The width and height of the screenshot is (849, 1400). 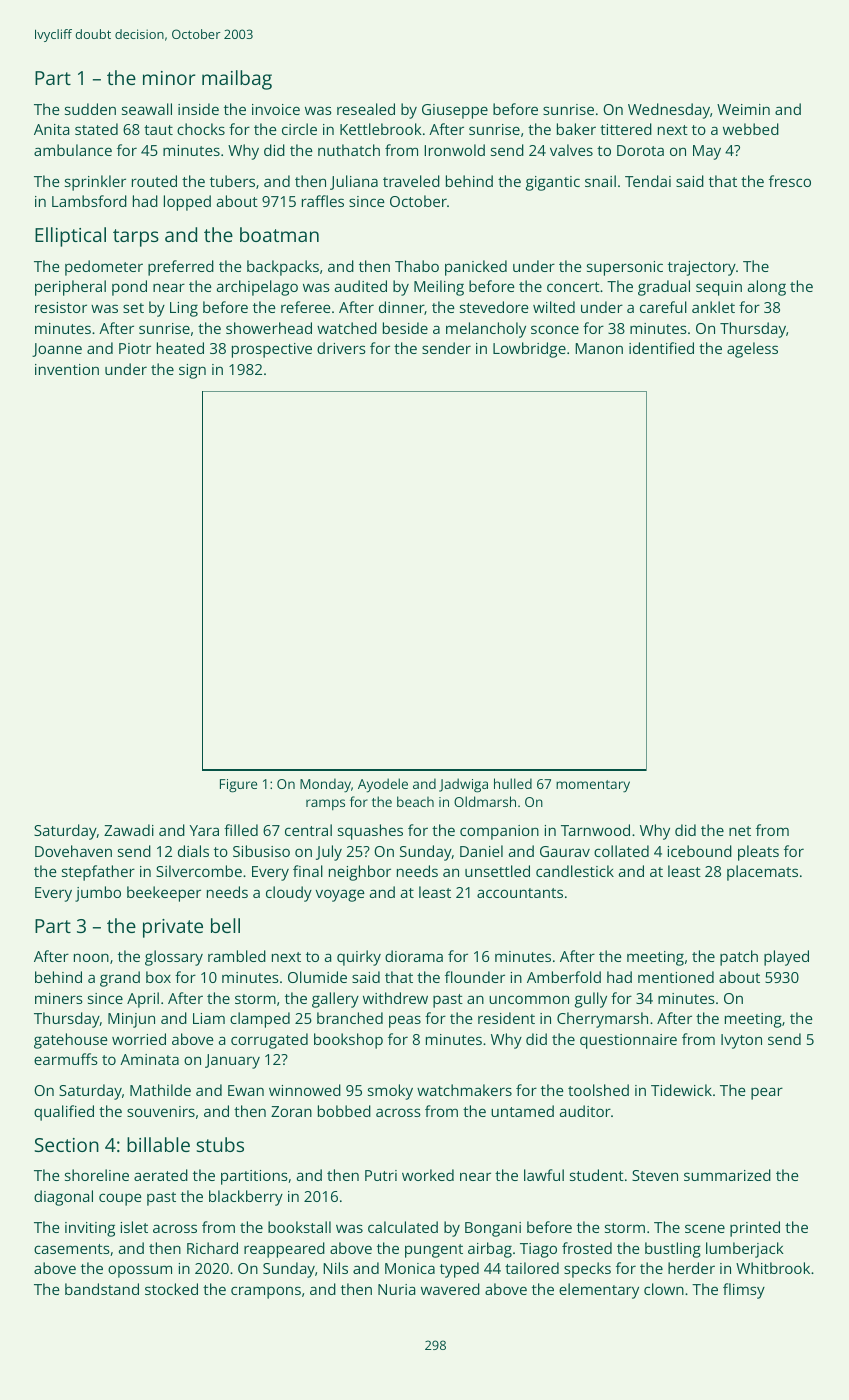 What do you see at coordinates (366, 109) in the screenshot?
I see `resealed` at bounding box center [366, 109].
